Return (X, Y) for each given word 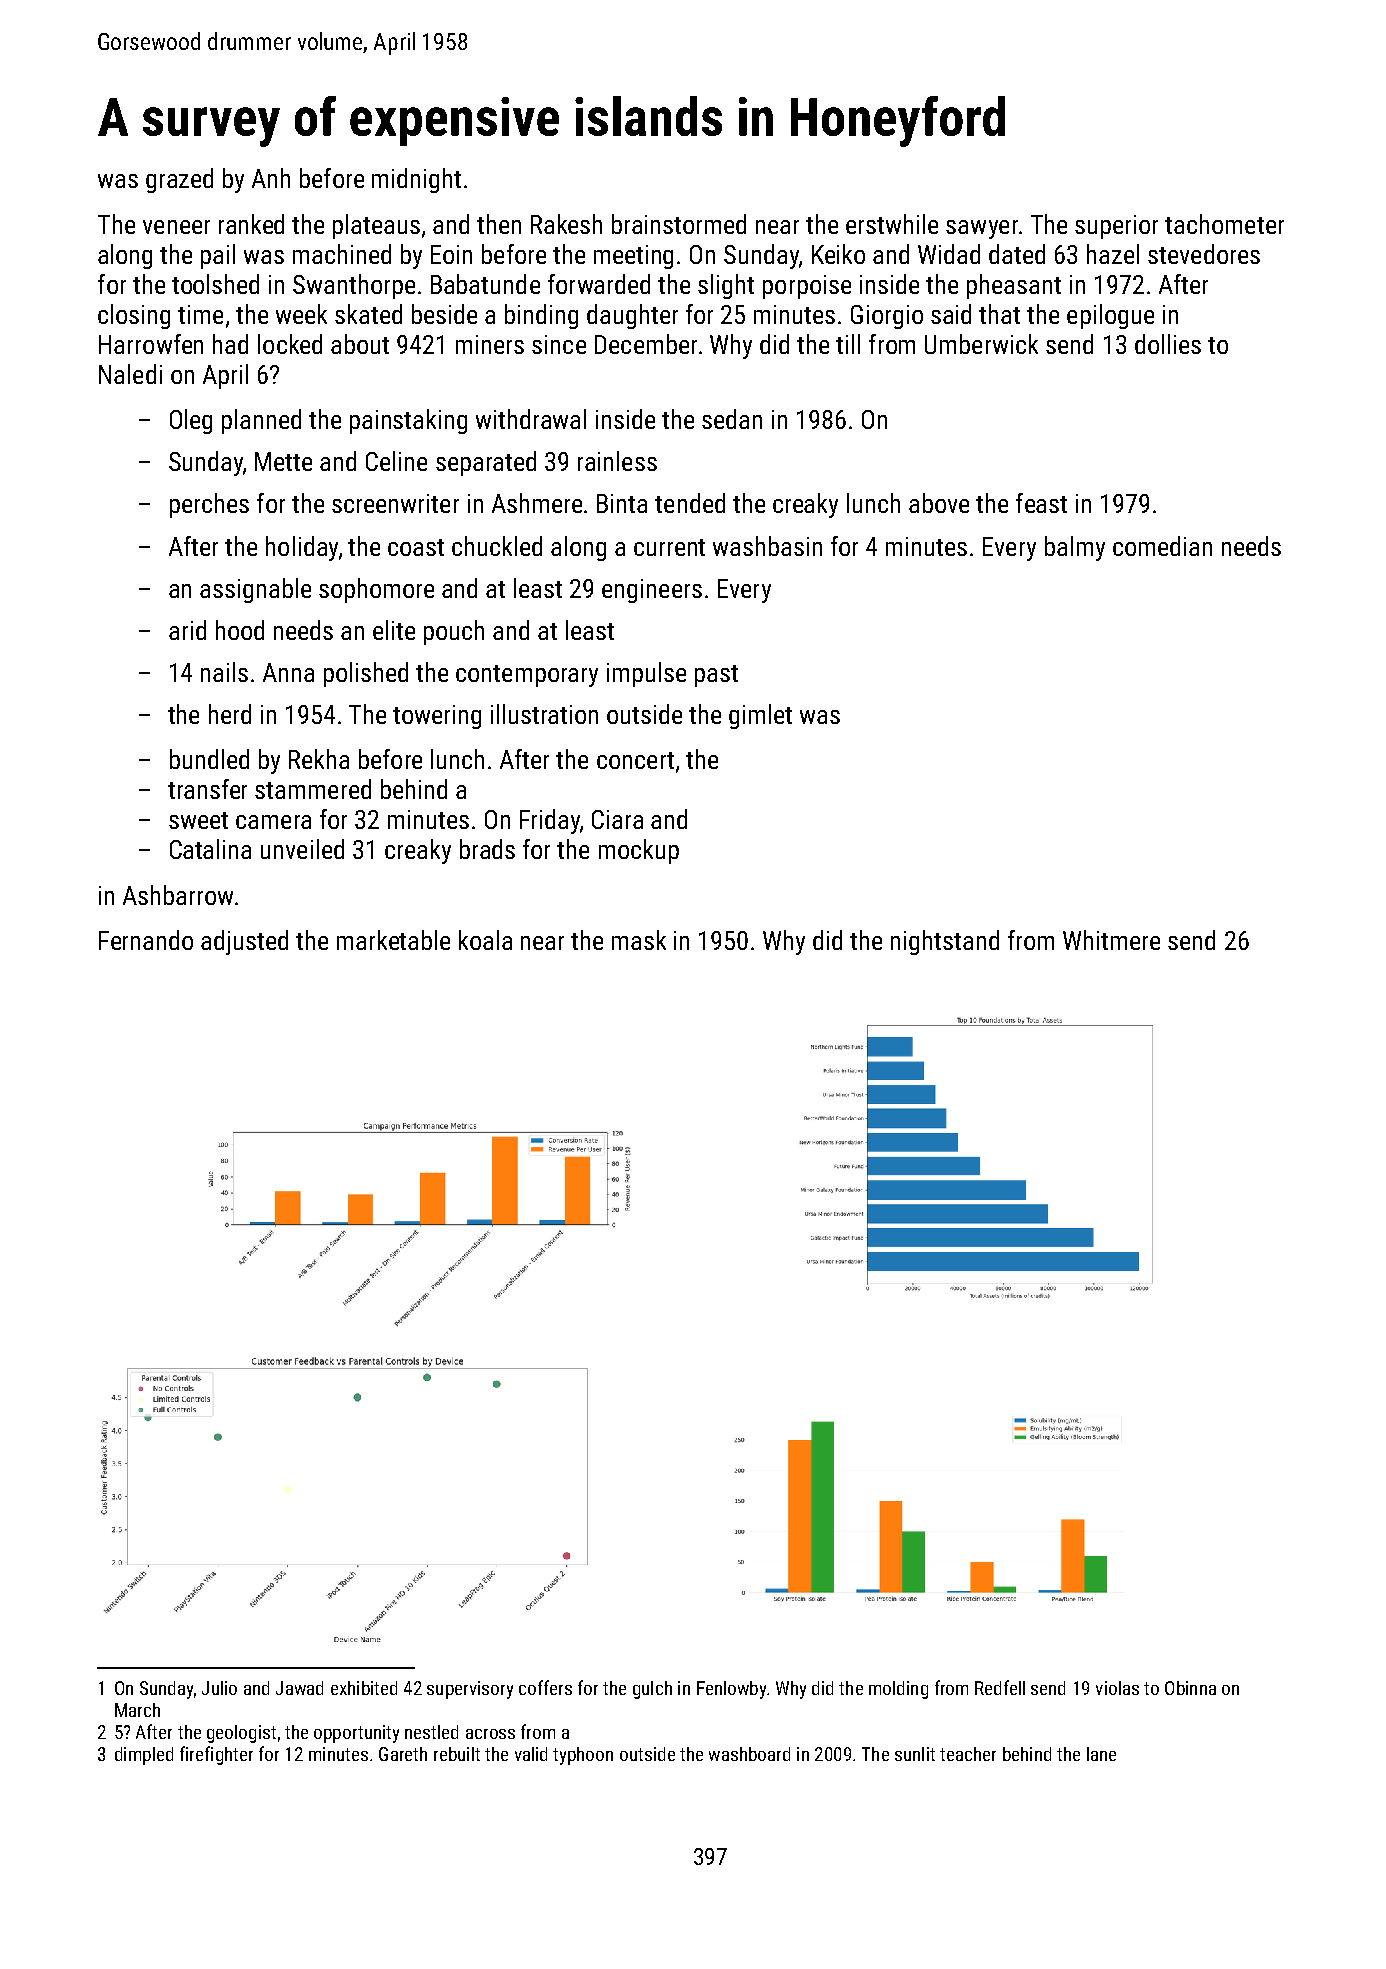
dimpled (144, 1756)
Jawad (299, 1688)
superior (1116, 227)
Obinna (1190, 1688)
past (716, 676)
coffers (545, 1687)
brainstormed (679, 224)
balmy (1075, 548)
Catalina (210, 849)
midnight (416, 180)
